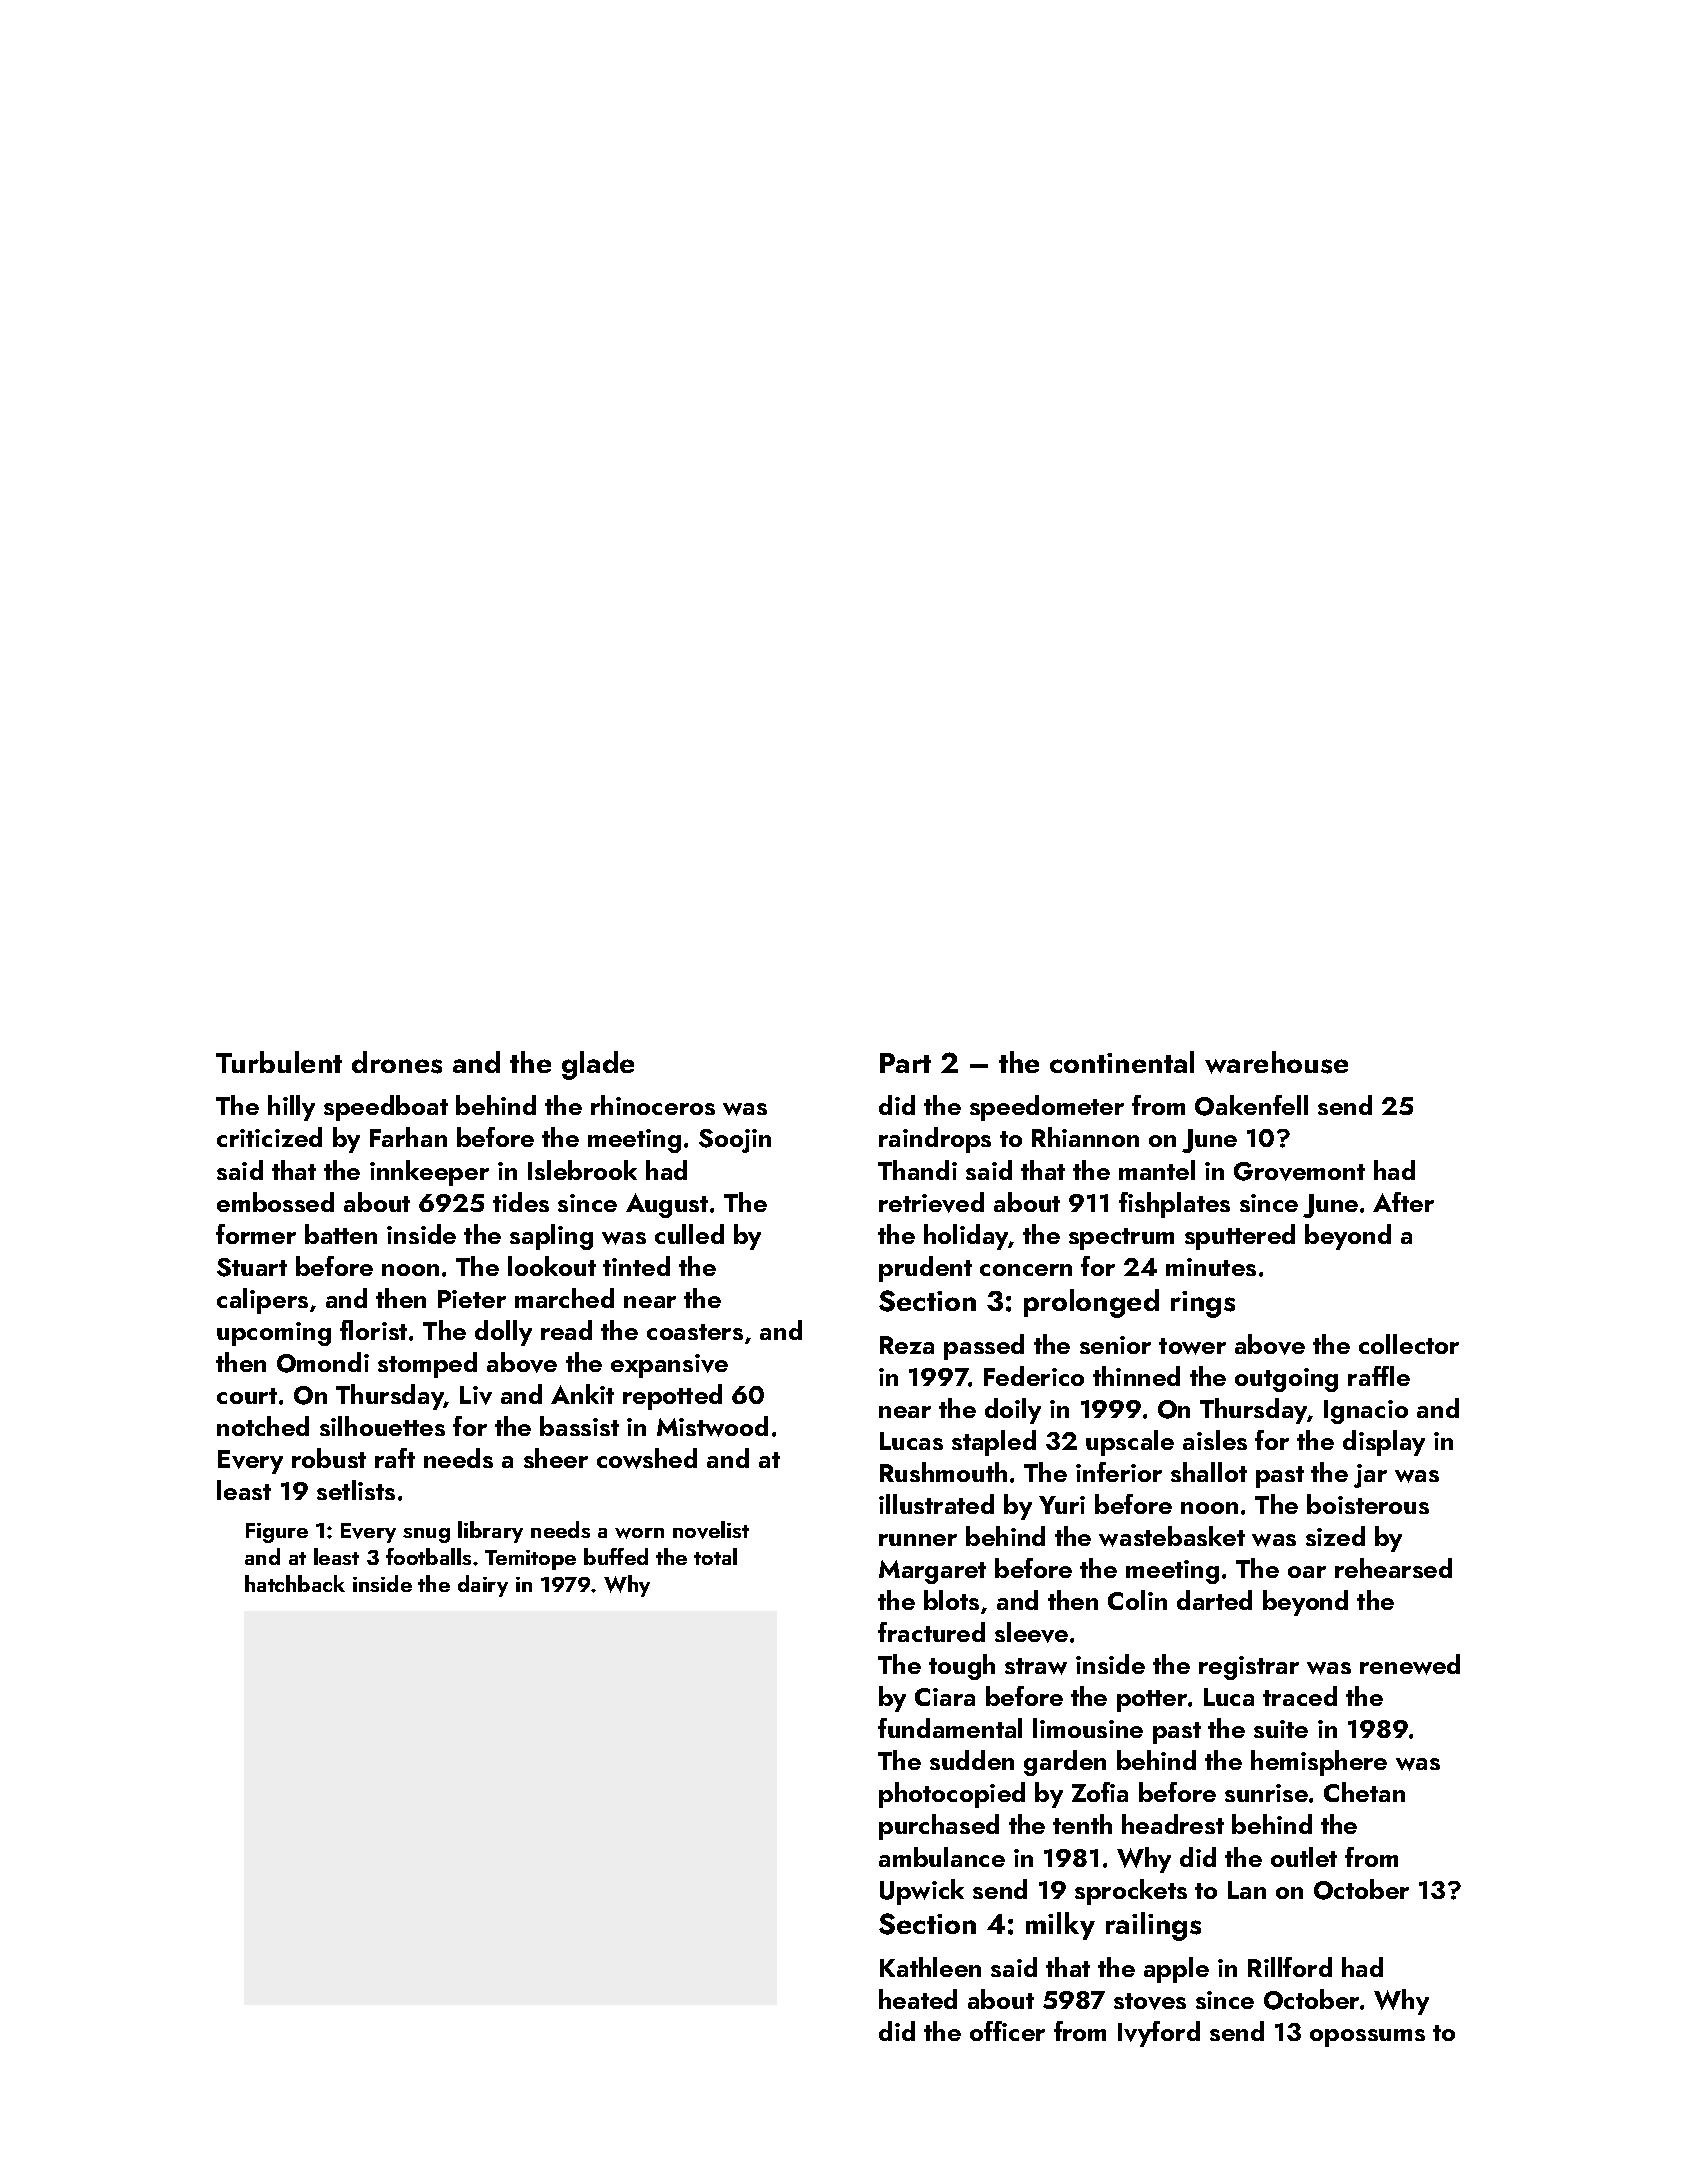 This image has width=1683, height=2178. What do you see at coordinates (667, 1205) in the image?
I see `August` at bounding box center [667, 1205].
